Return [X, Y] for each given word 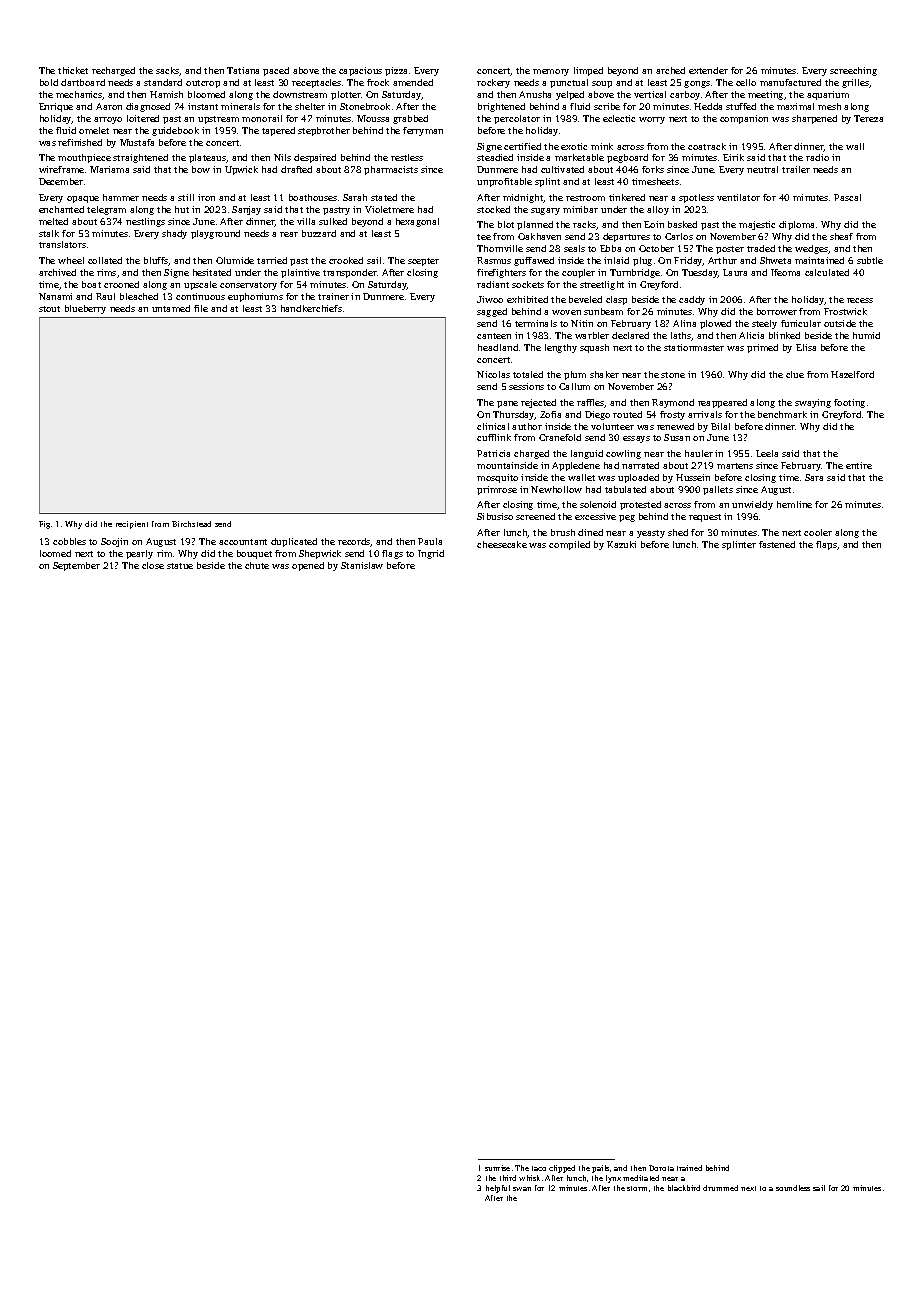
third [508, 1178]
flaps [826, 545]
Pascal [847, 197]
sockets [528, 284]
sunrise [497, 1168]
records [354, 542]
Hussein [693, 477]
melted [53, 221]
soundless [793, 1188]
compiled [569, 545]
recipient [132, 525]
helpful [498, 1189]
